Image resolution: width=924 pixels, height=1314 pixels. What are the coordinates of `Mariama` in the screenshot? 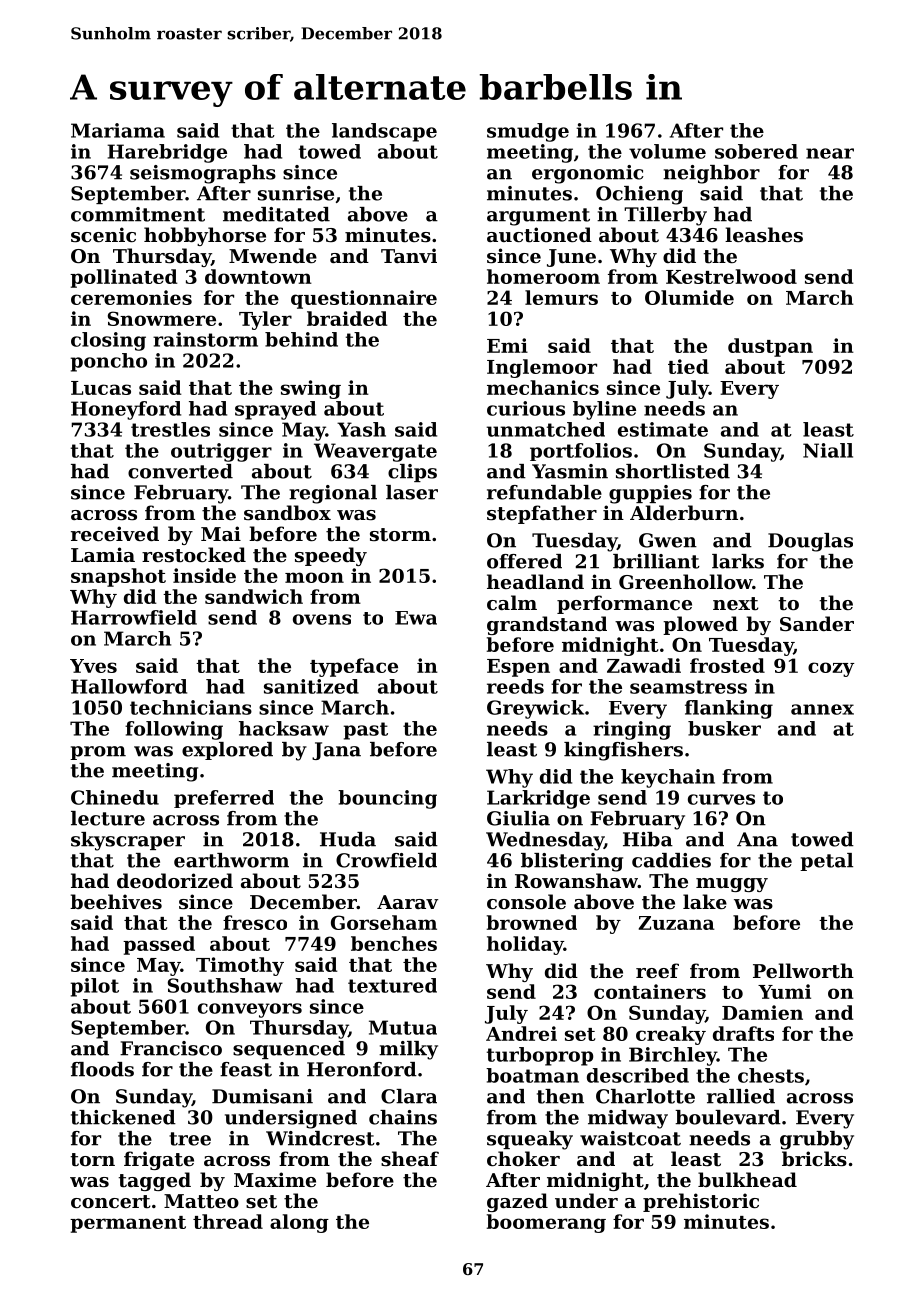 It's located at (118, 130).
